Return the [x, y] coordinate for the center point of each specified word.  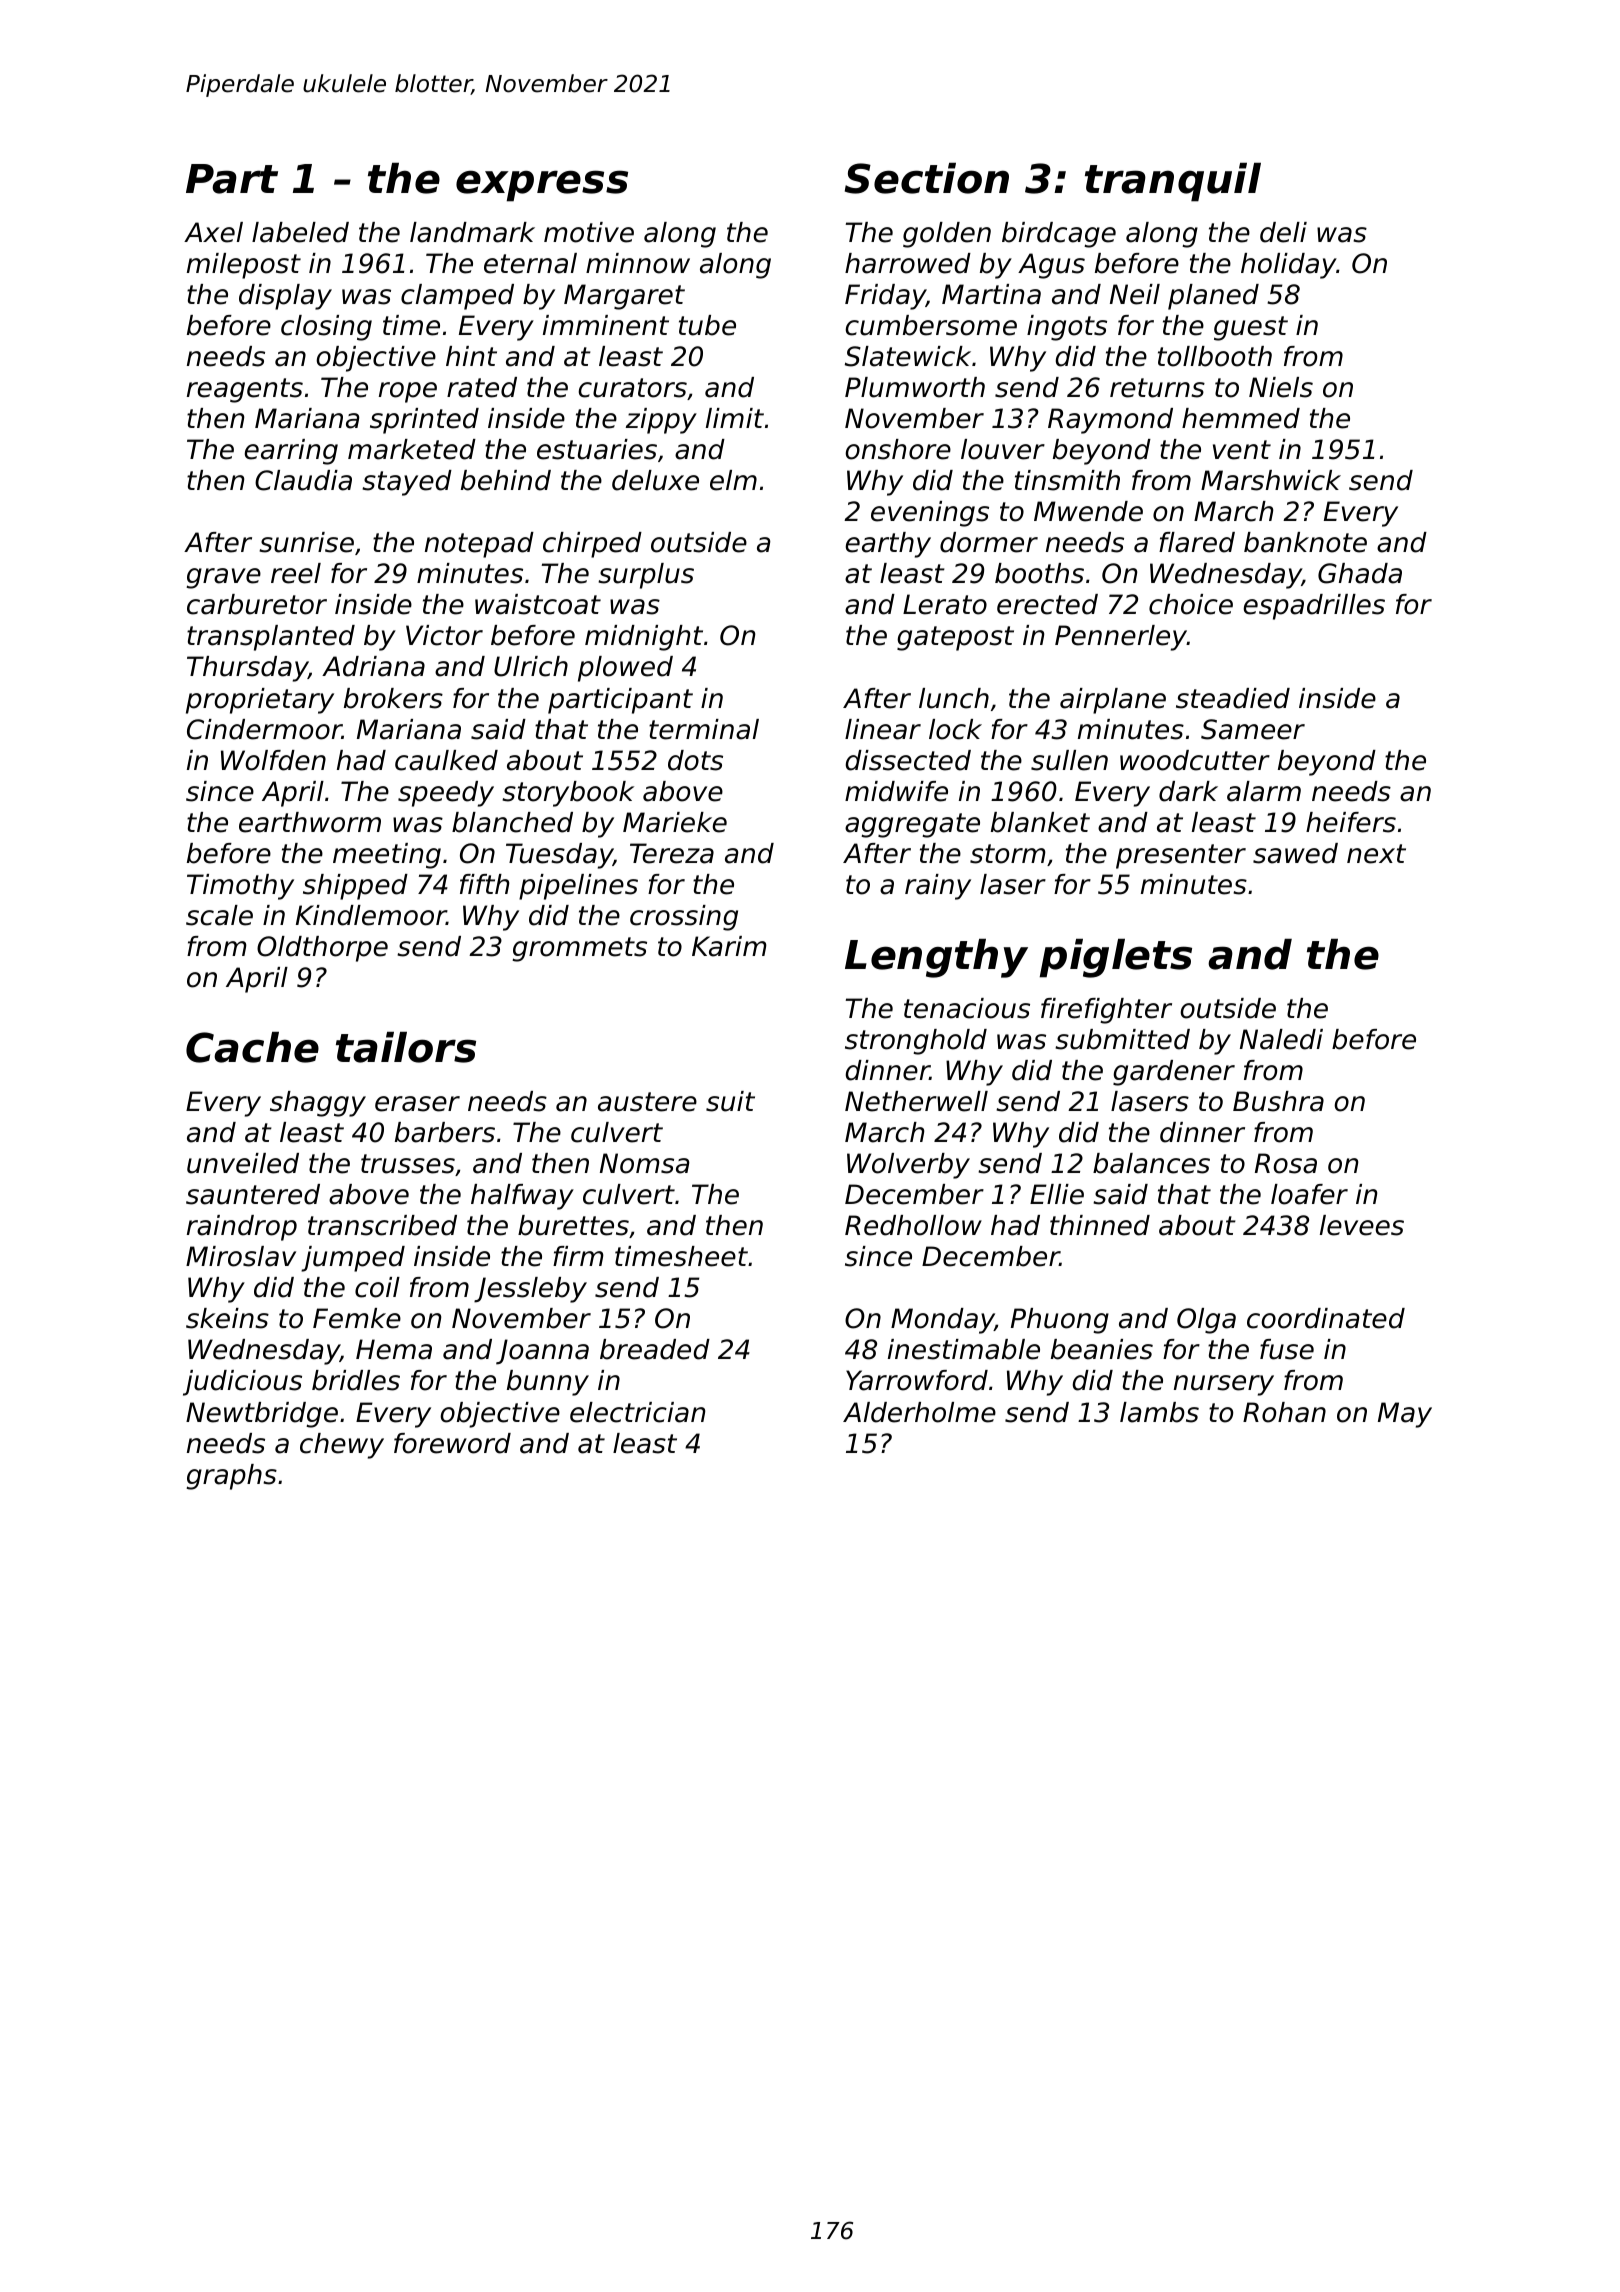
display [285, 297]
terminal [704, 729]
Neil [1135, 294]
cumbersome [931, 325]
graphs [231, 1477]
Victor [444, 635]
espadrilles [1314, 607]
